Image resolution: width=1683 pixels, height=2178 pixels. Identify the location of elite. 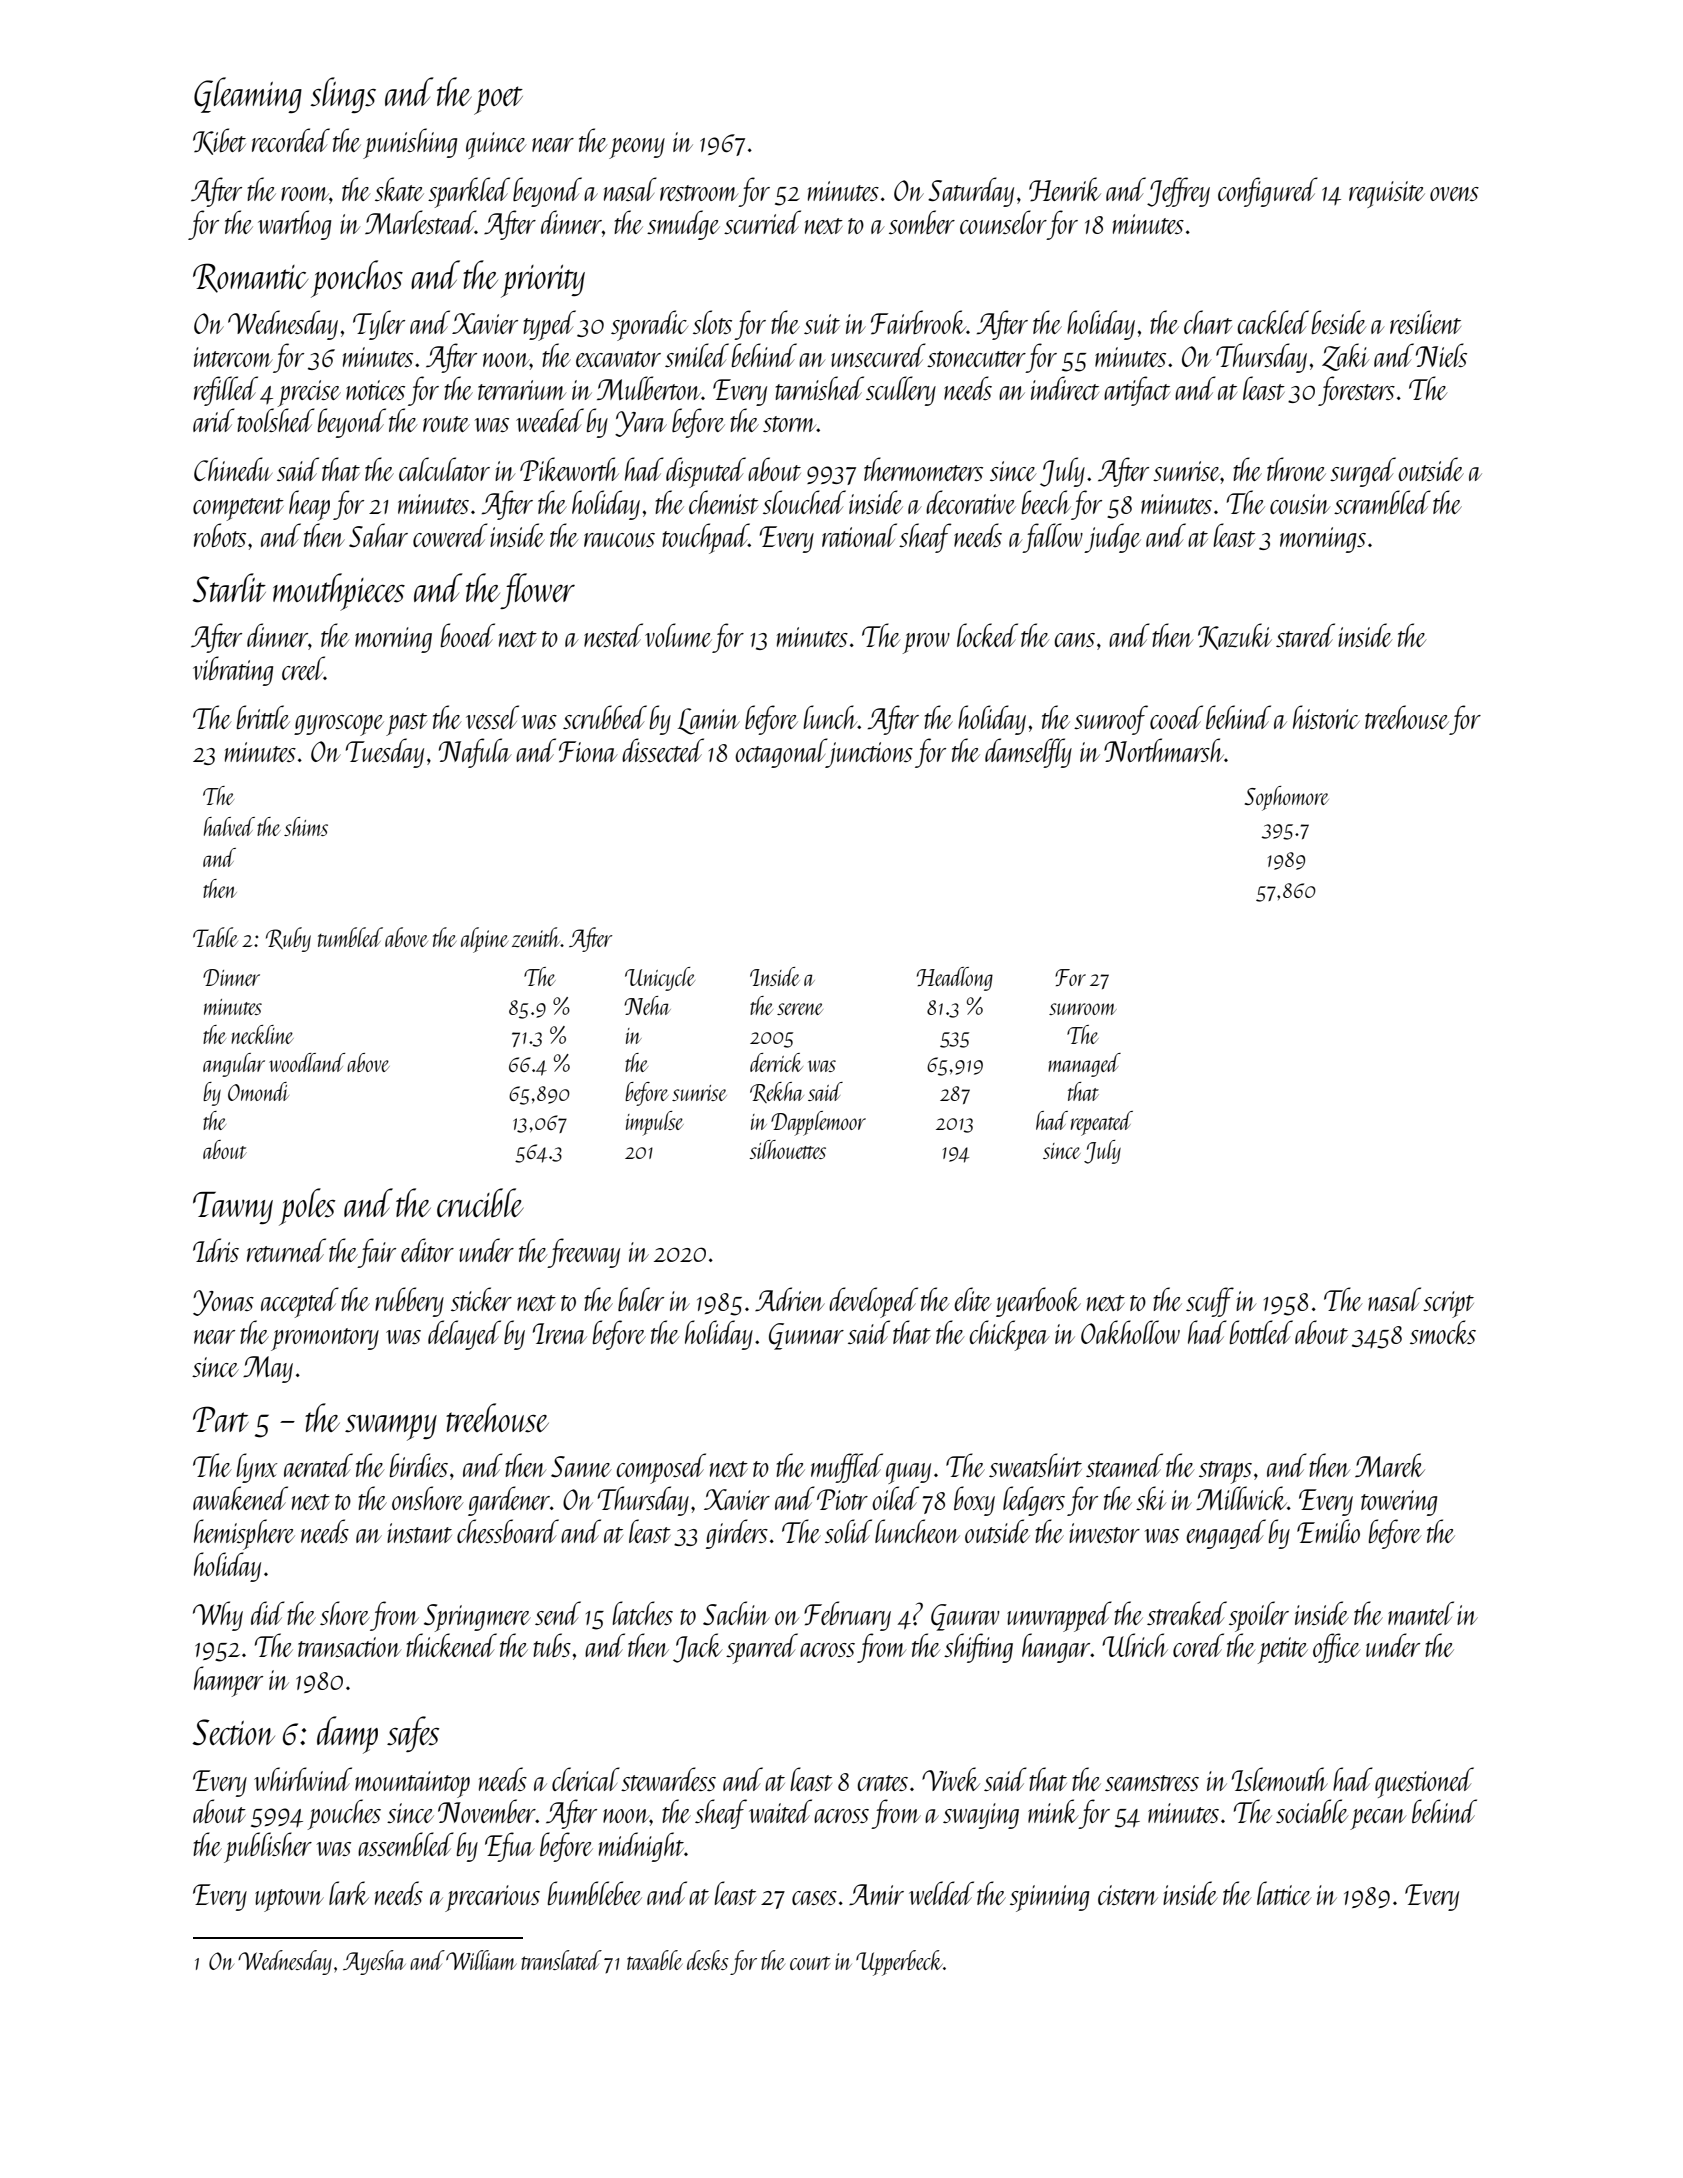
(972, 1299).
